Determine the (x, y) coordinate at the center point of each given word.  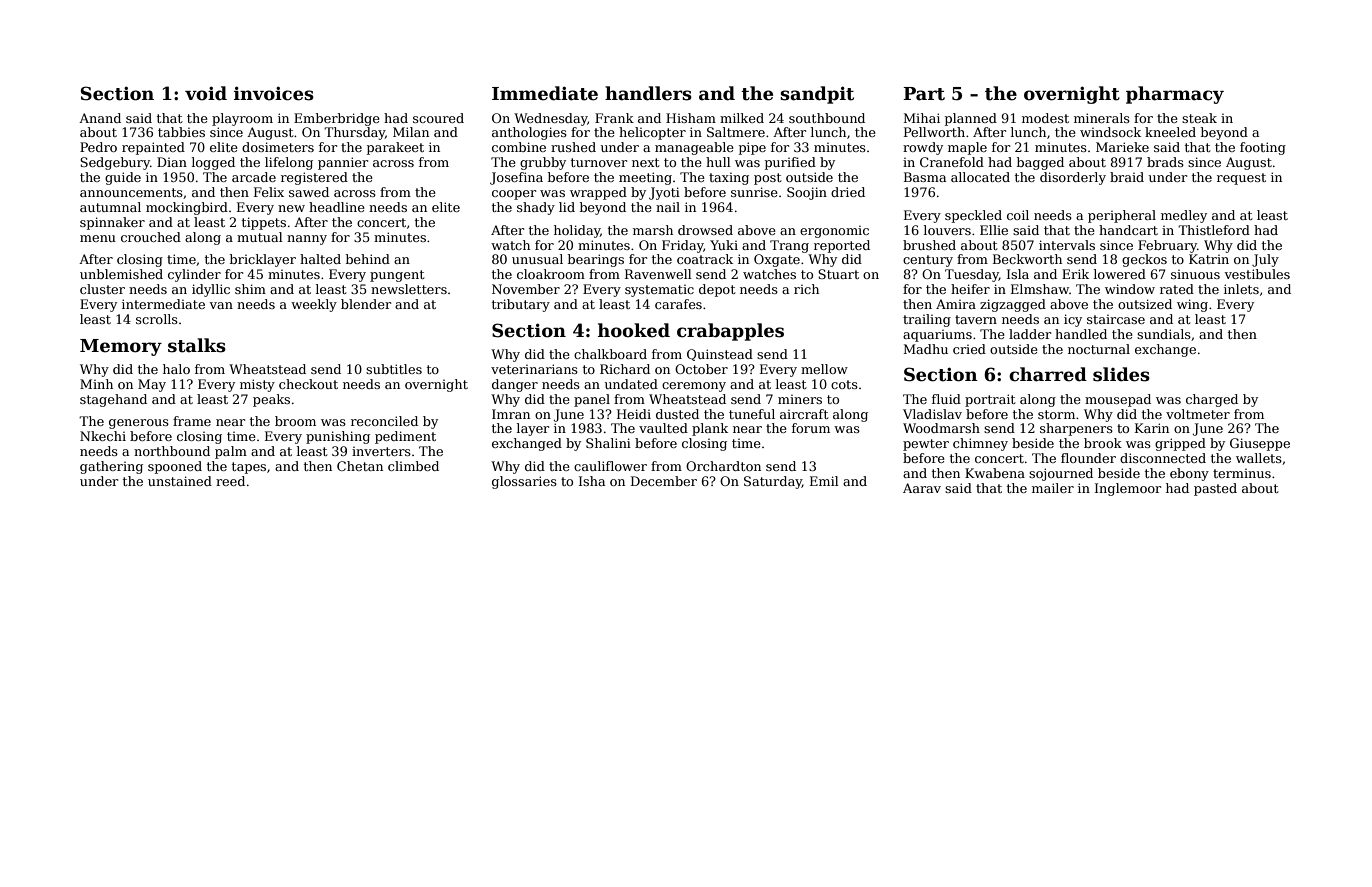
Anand (100, 118)
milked (742, 118)
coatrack (705, 259)
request (1241, 179)
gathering (111, 467)
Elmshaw (1040, 289)
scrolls (157, 319)
